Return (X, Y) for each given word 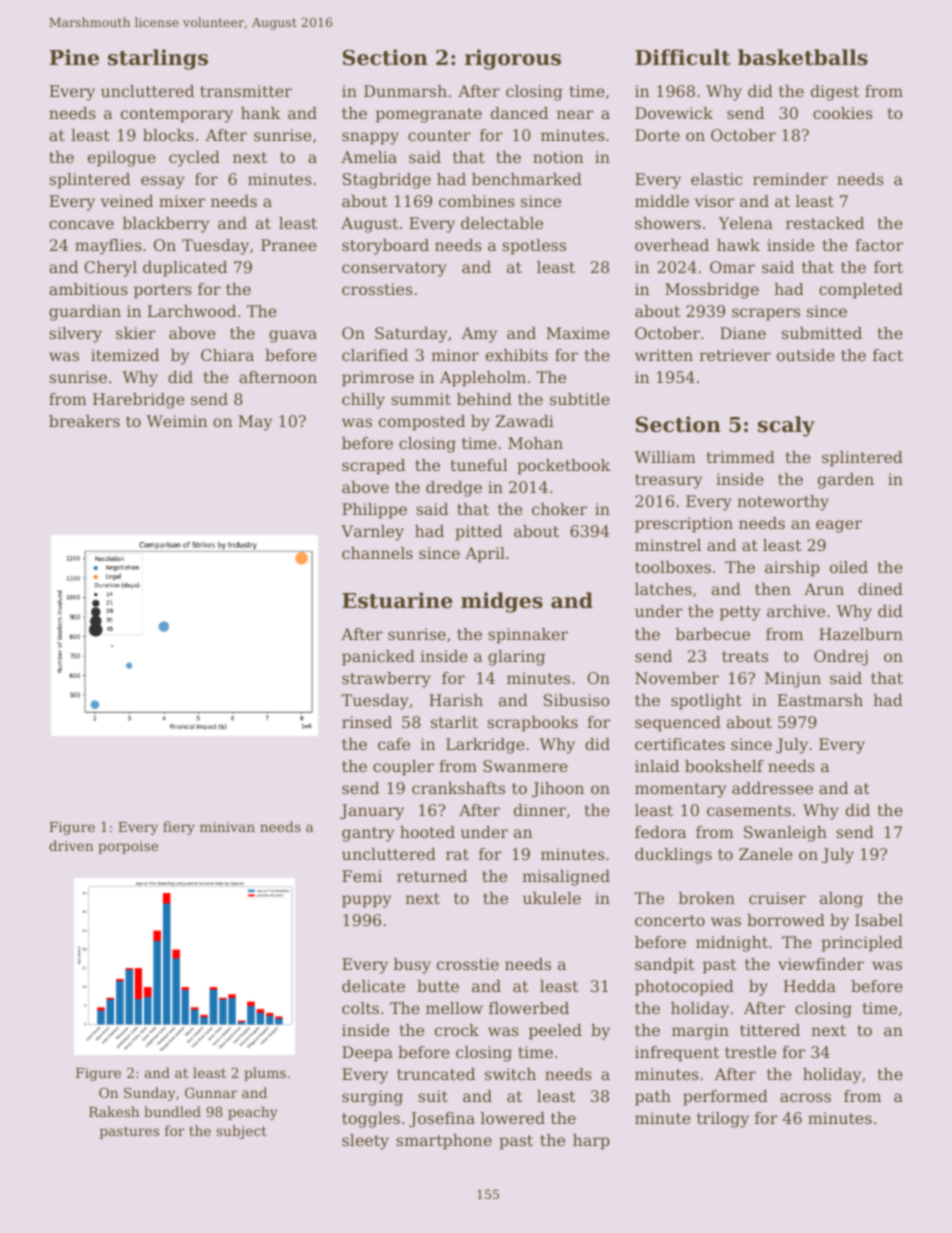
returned (432, 876)
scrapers (766, 314)
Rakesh (114, 1111)
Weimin (177, 421)
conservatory (394, 269)
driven (71, 845)
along (841, 900)
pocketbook (563, 467)
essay (163, 182)
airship (792, 569)
